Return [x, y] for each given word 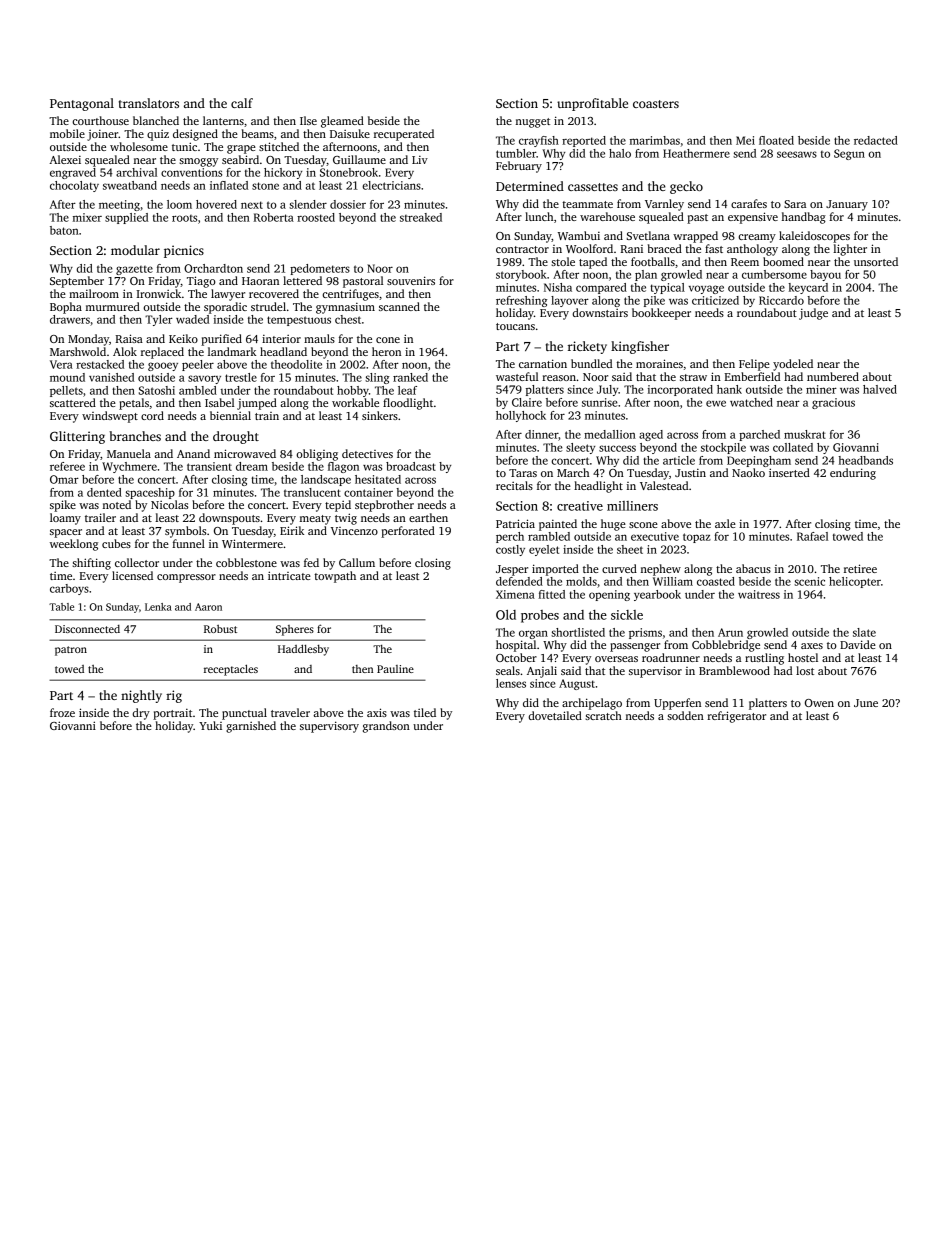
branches [135, 436]
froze [62, 712]
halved [880, 389]
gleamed [342, 122]
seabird [240, 159]
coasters [656, 104]
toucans [515, 326]
